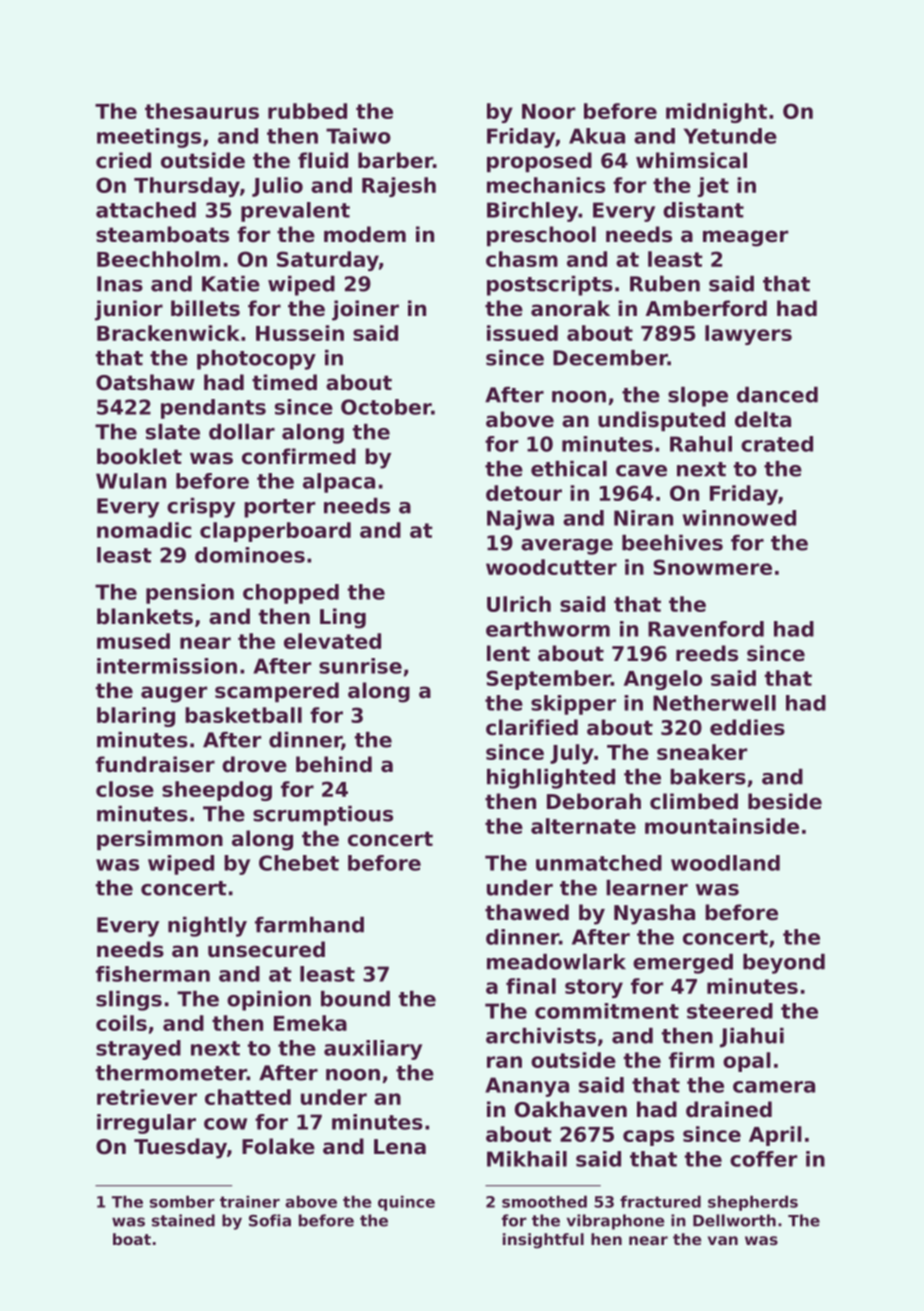 The width and height of the screenshot is (924, 1311). I want to click on ethical, so click(569, 469).
